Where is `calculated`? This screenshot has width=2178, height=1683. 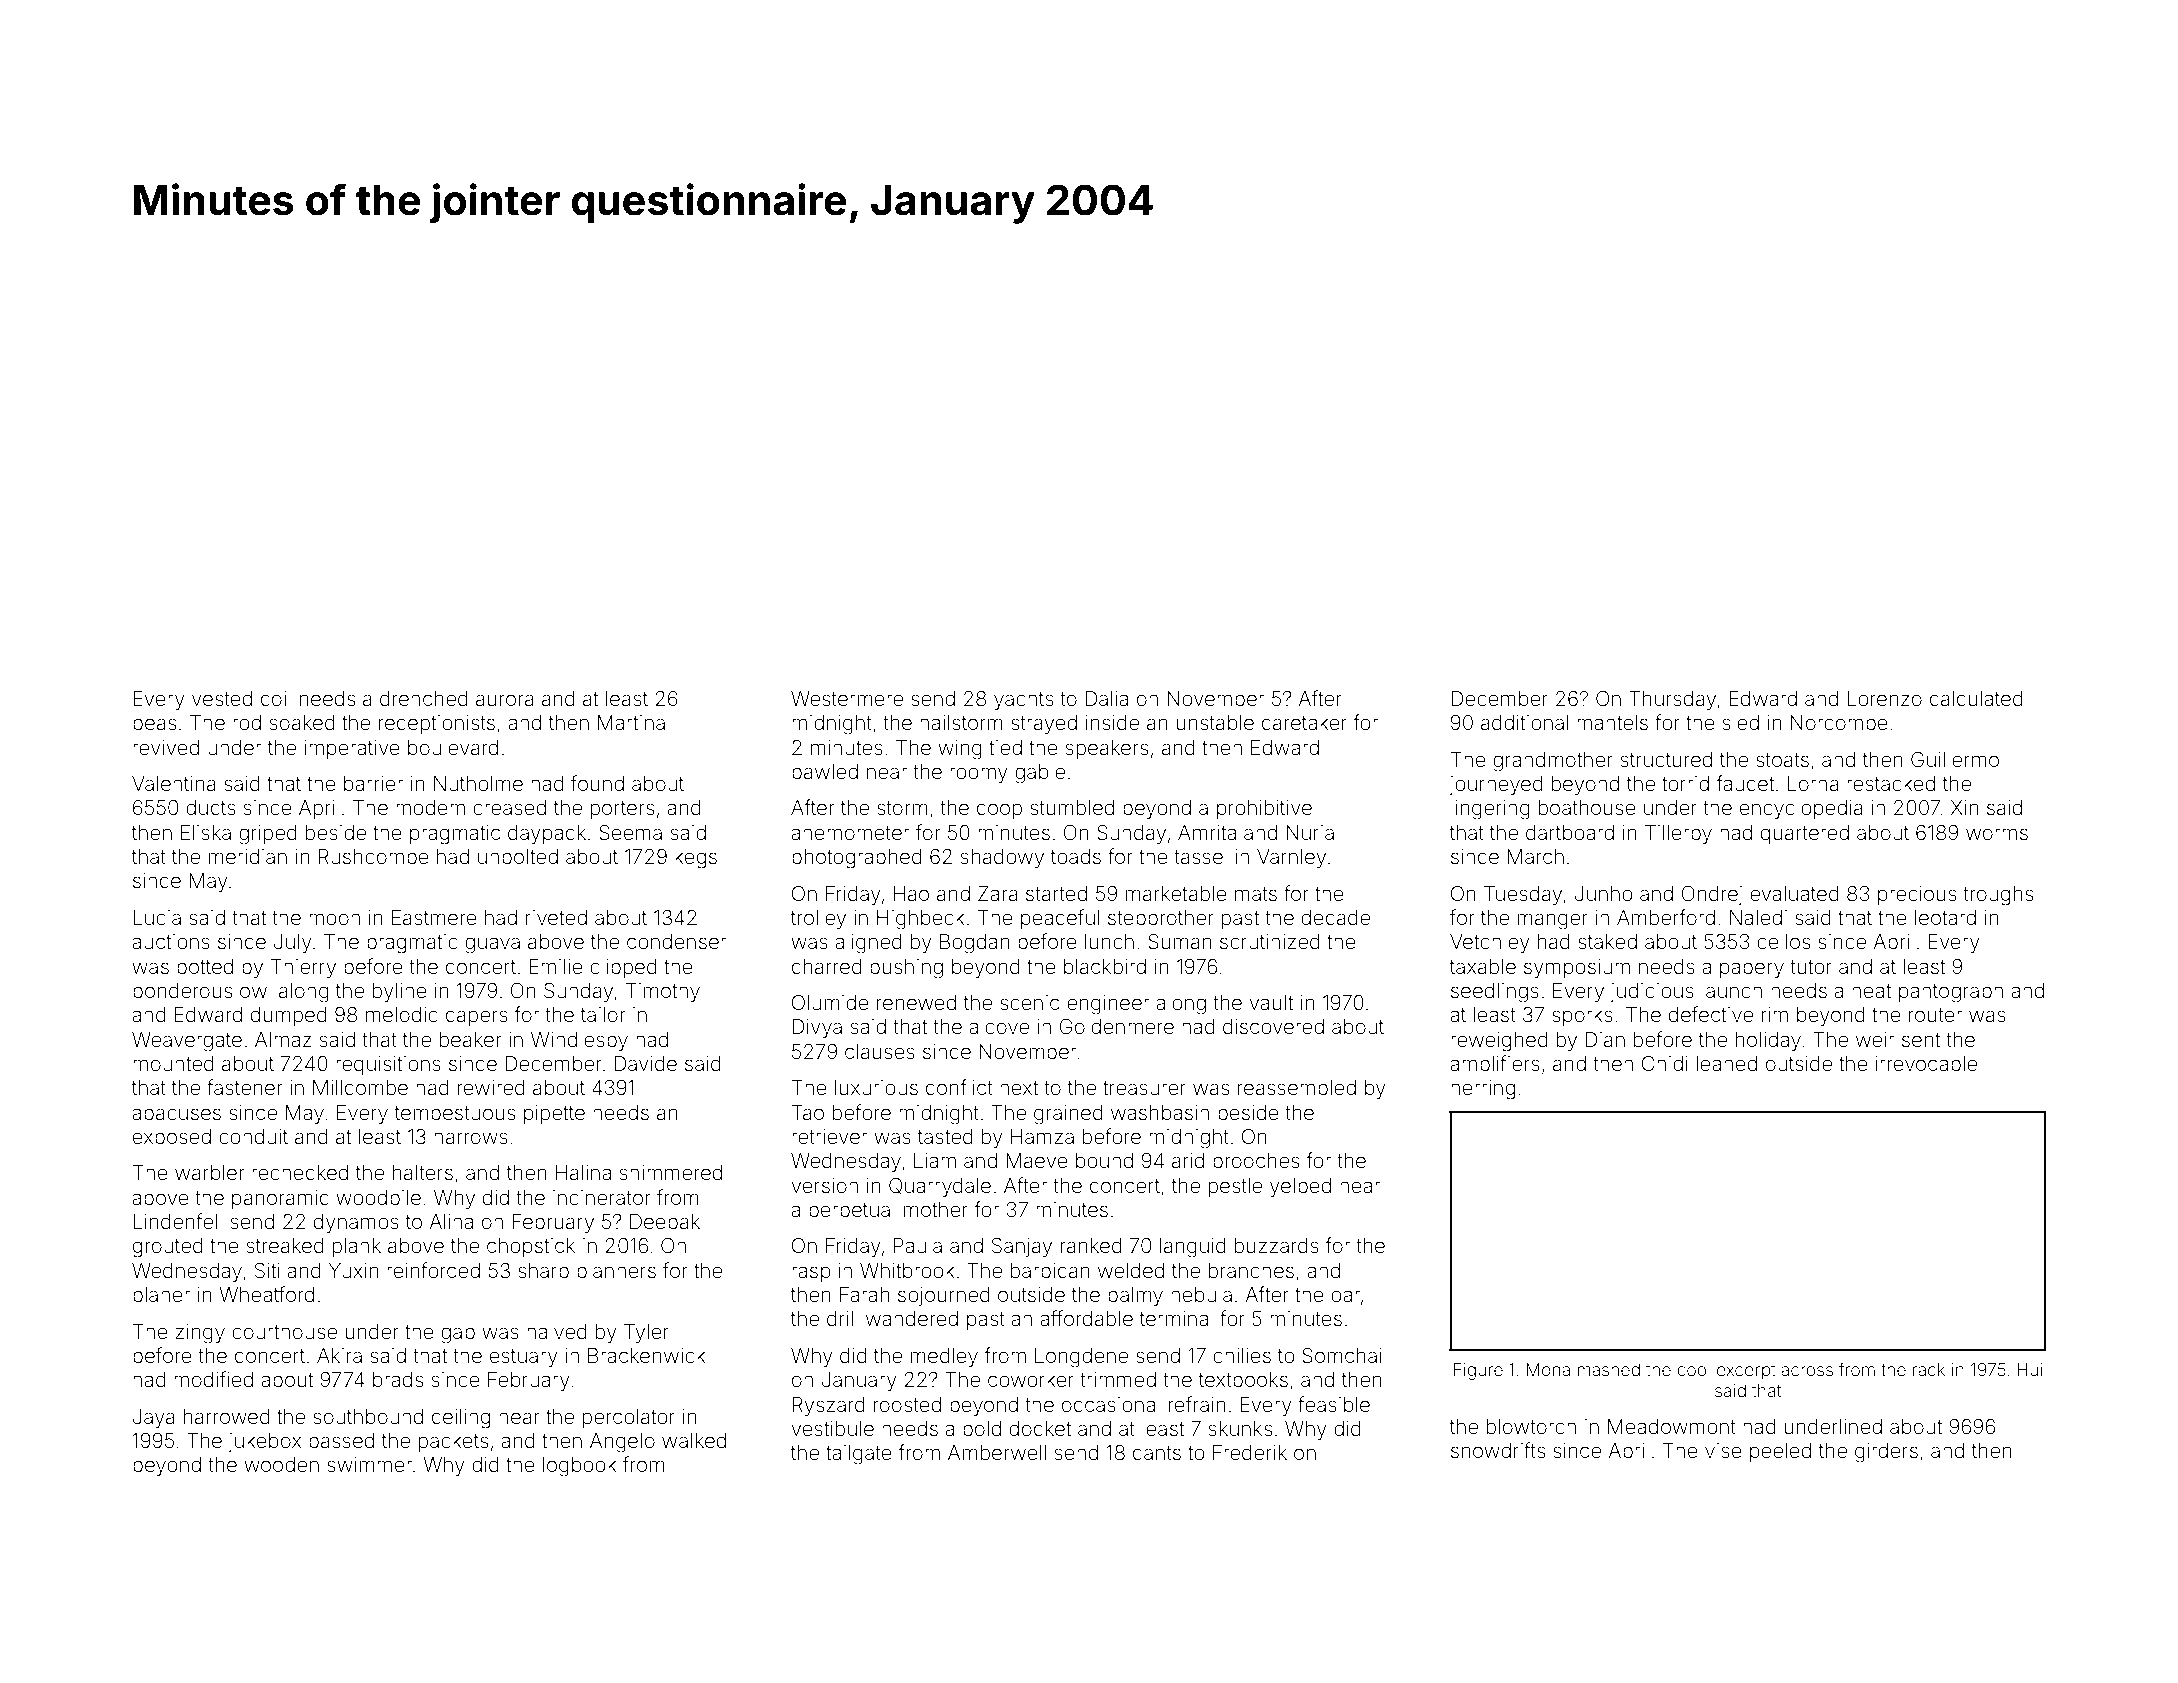 calculated is located at coordinates (1976, 698).
